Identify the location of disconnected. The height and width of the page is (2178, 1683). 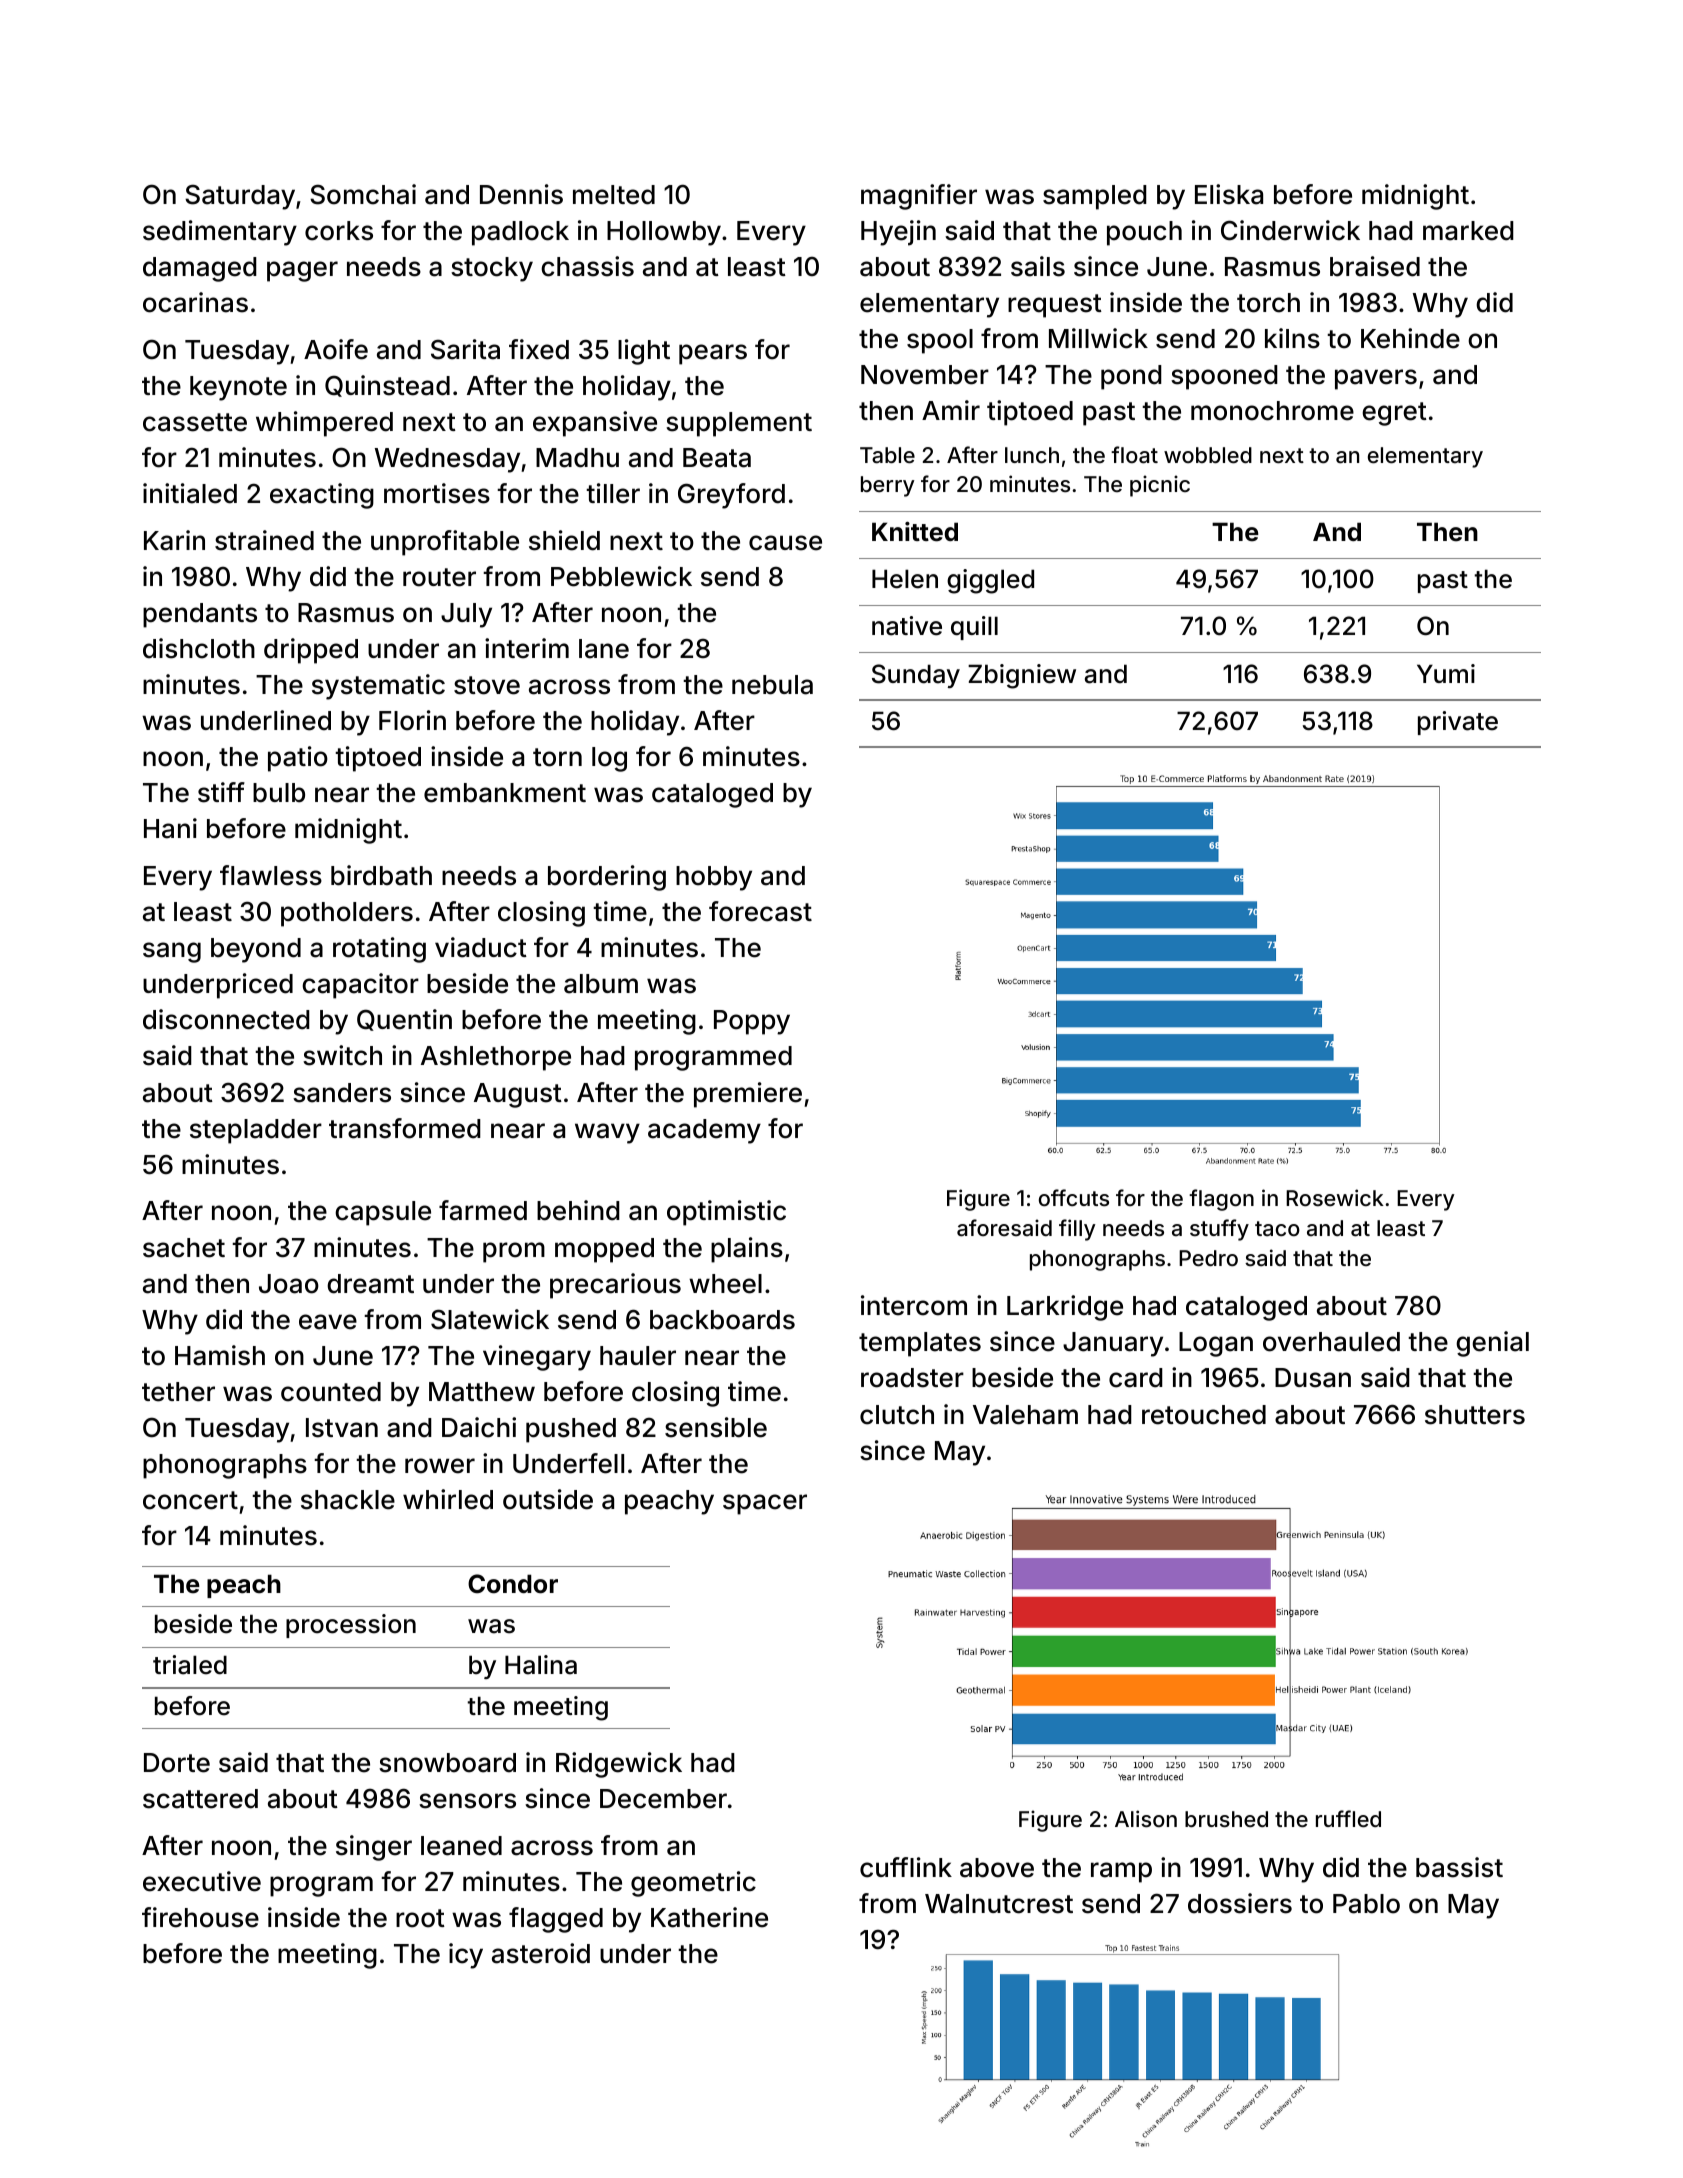
(226, 1019).
